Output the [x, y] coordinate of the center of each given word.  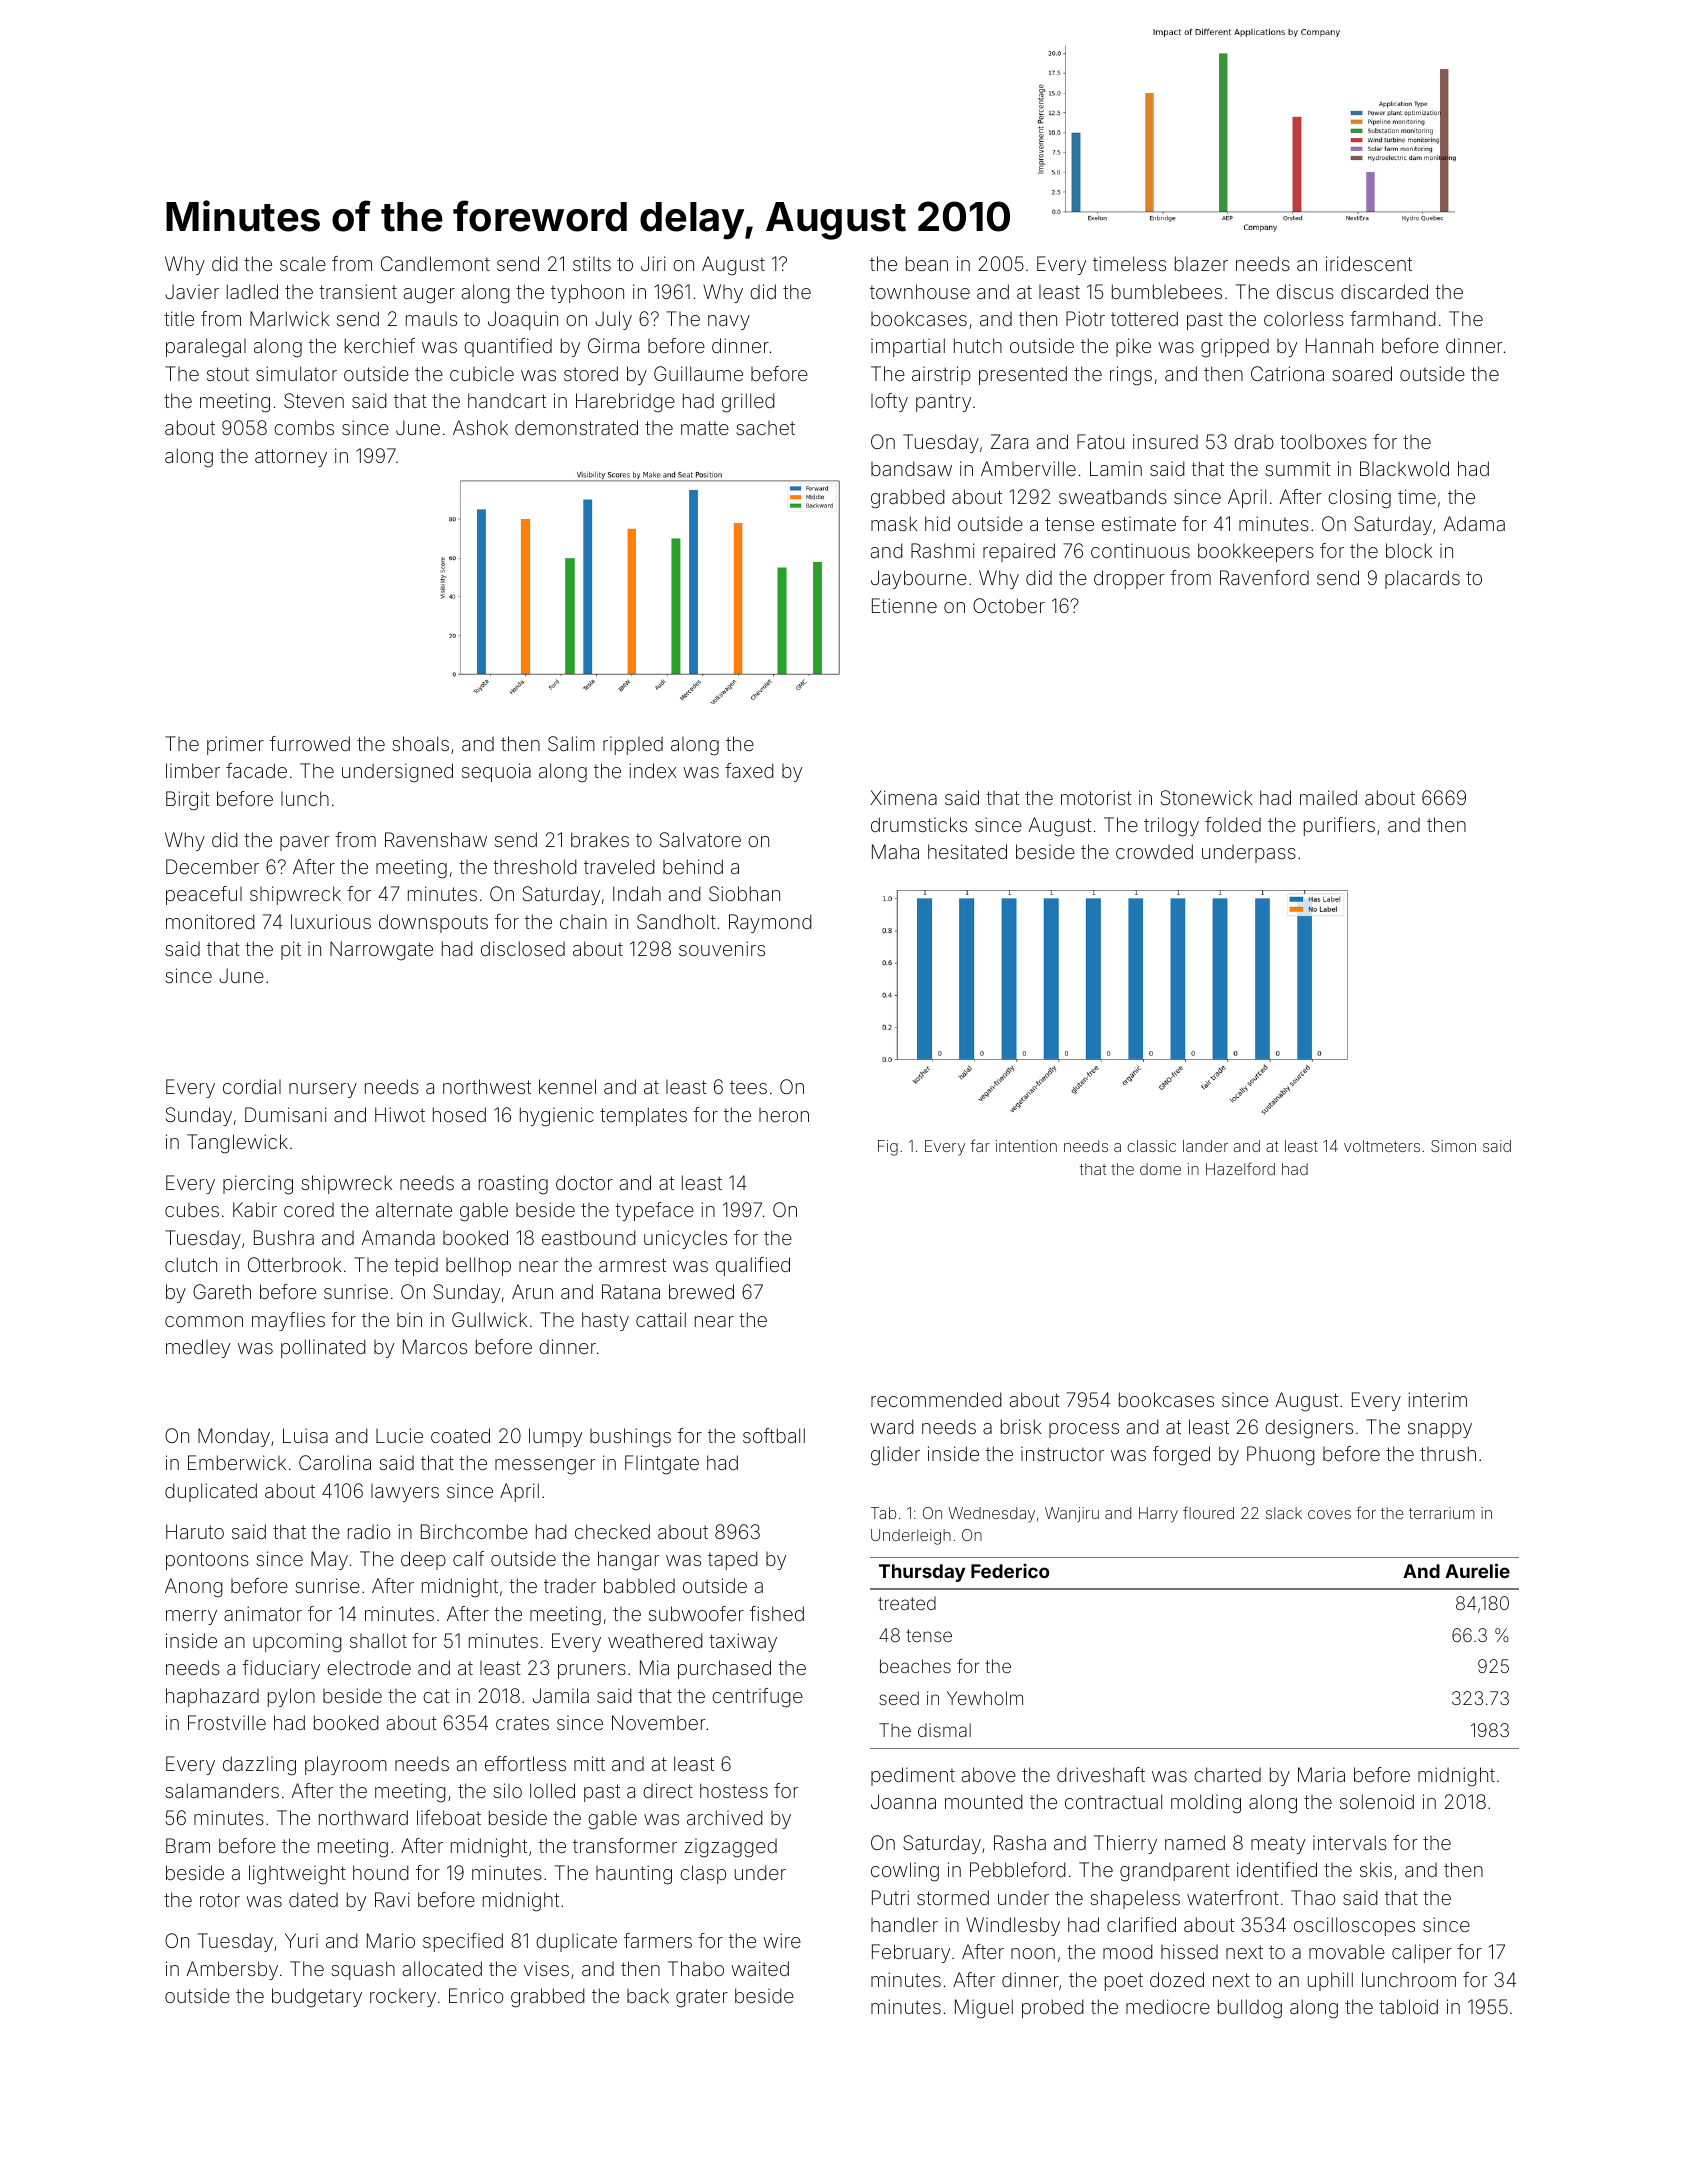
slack [1284, 1513]
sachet [765, 428]
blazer [1201, 263]
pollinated [323, 1348]
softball [774, 1435]
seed [899, 1698]
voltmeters [1382, 1146]
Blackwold [1404, 468]
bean [927, 263]
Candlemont [435, 263]
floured [1208, 1512]
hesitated [967, 851]
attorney [291, 458]
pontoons [207, 1561]
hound [381, 1872]
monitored [210, 921]
